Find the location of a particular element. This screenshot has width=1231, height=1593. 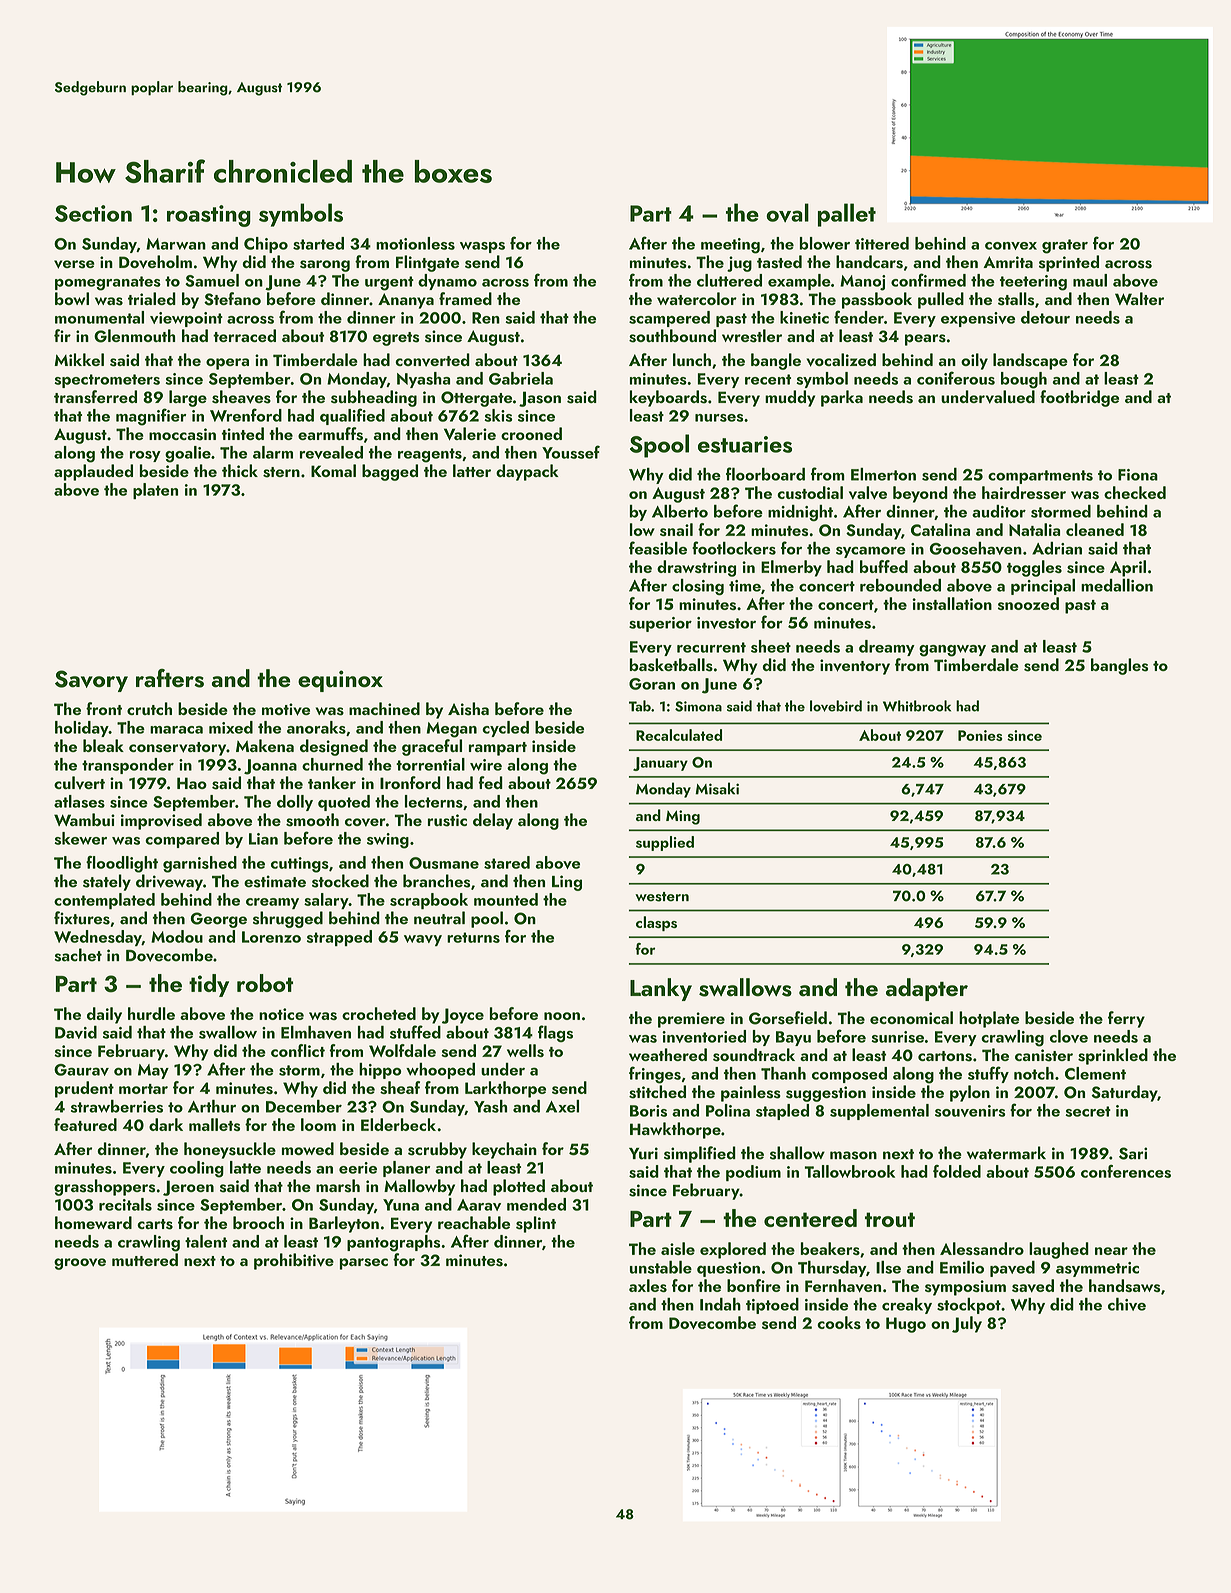

oval is located at coordinates (787, 212).
